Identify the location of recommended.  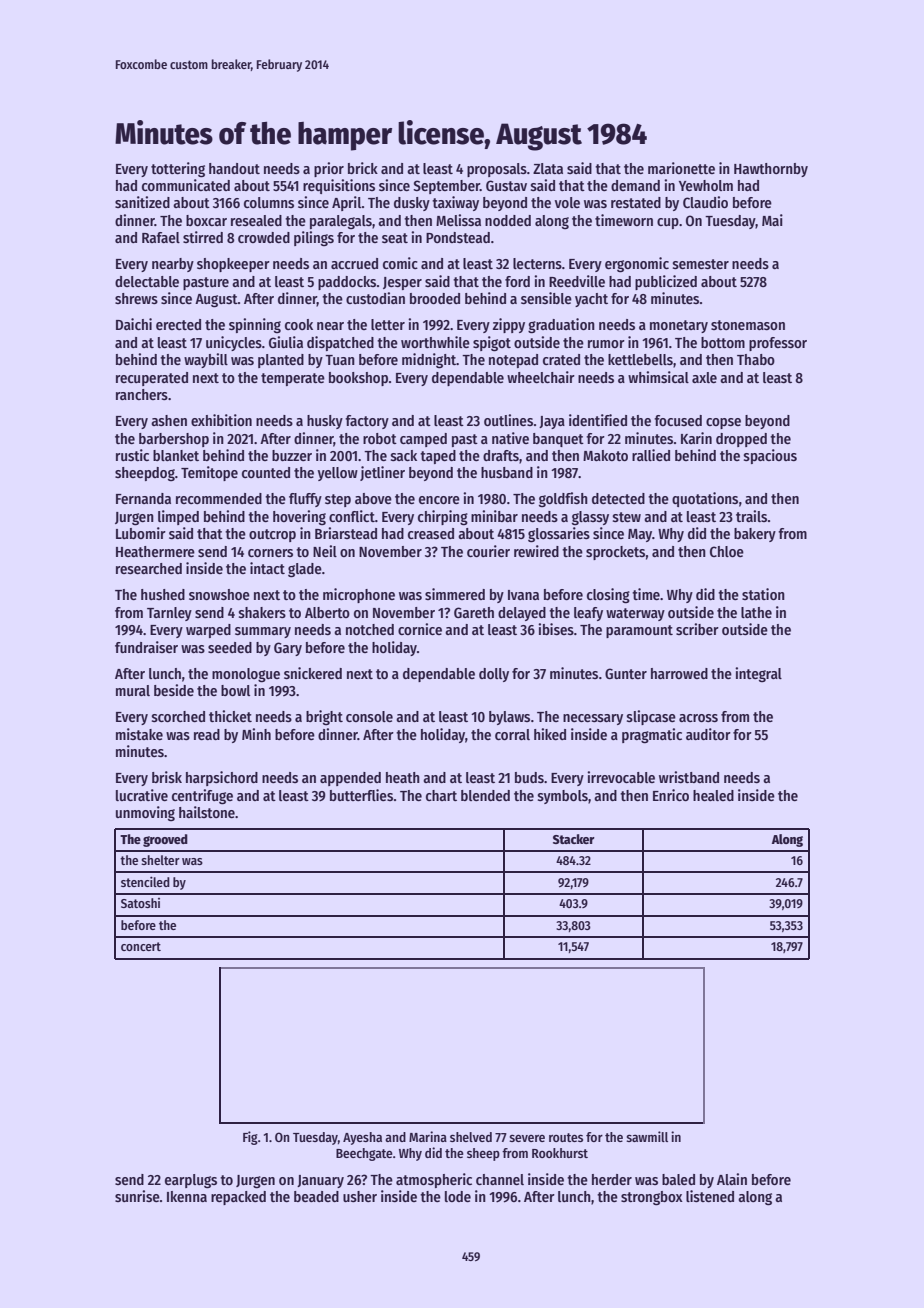
(219, 498).
